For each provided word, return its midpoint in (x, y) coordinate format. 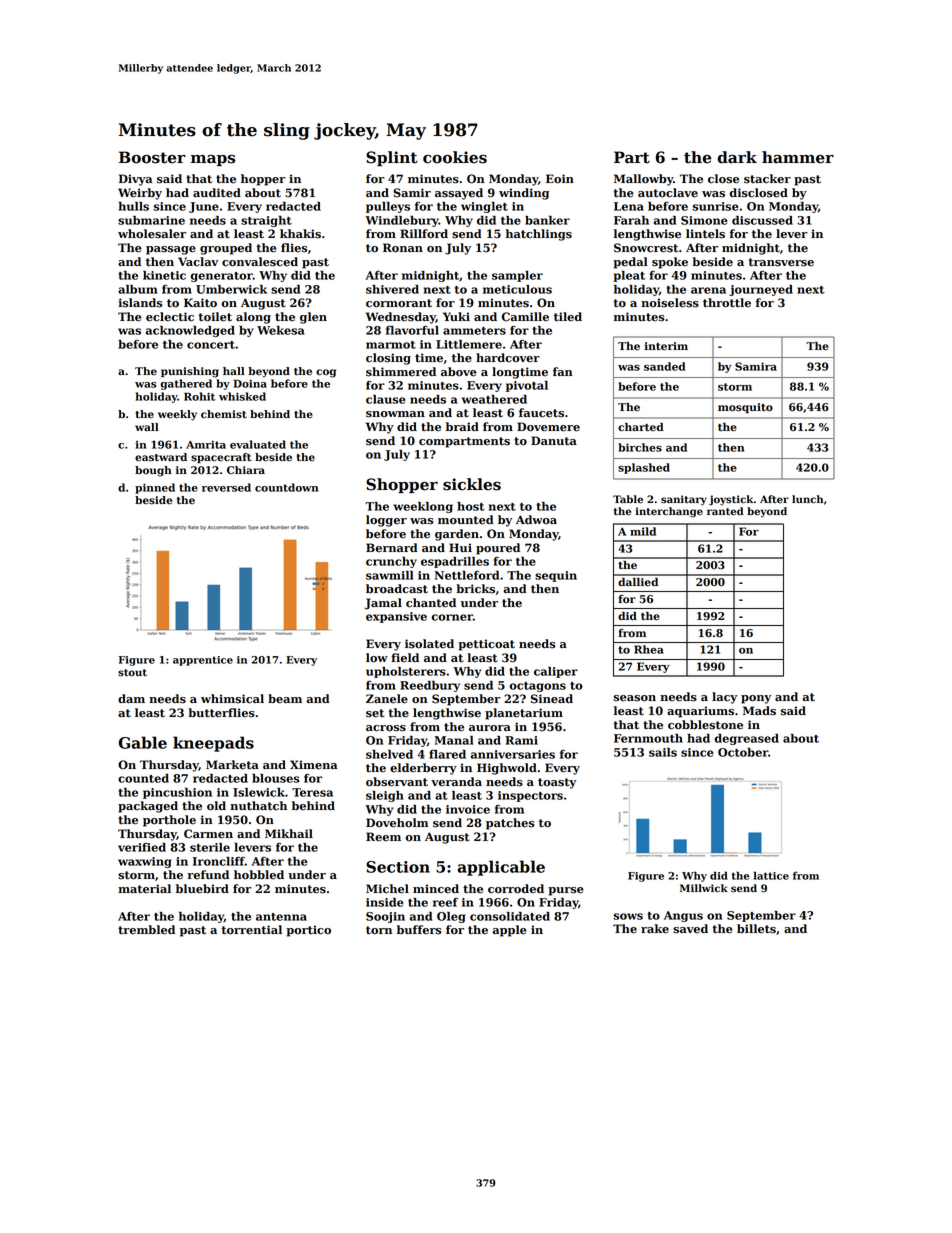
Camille (525, 317)
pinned (155, 488)
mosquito (745, 408)
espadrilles (455, 562)
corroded (516, 889)
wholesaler (152, 234)
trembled (146, 930)
